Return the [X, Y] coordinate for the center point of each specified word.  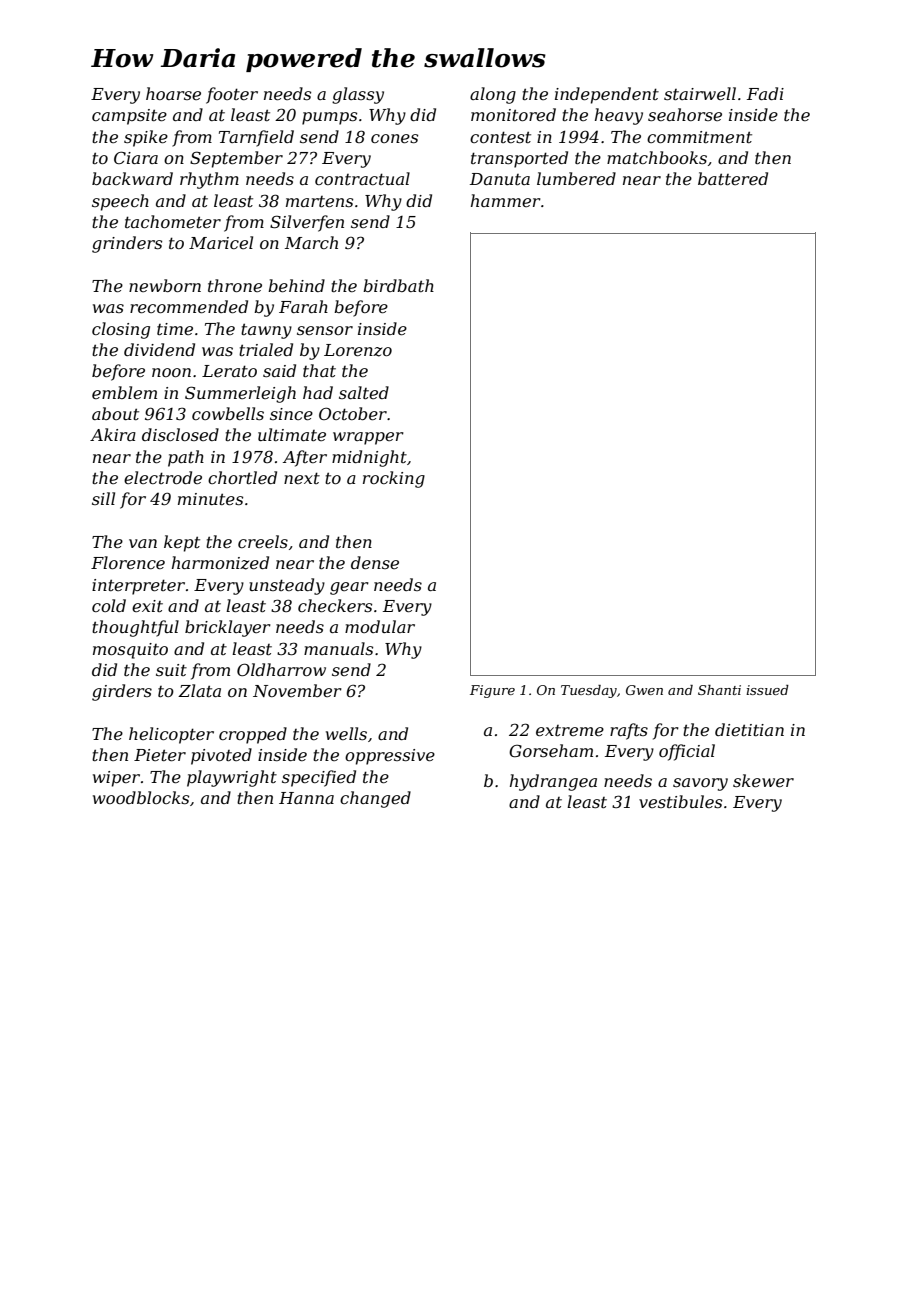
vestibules [680, 801]
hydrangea [553, 782]
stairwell [700, 93]
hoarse [173, 93]
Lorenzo [358, 350]
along [493, 95]
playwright [232, 778]
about [115, 413]
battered [733, 178]
